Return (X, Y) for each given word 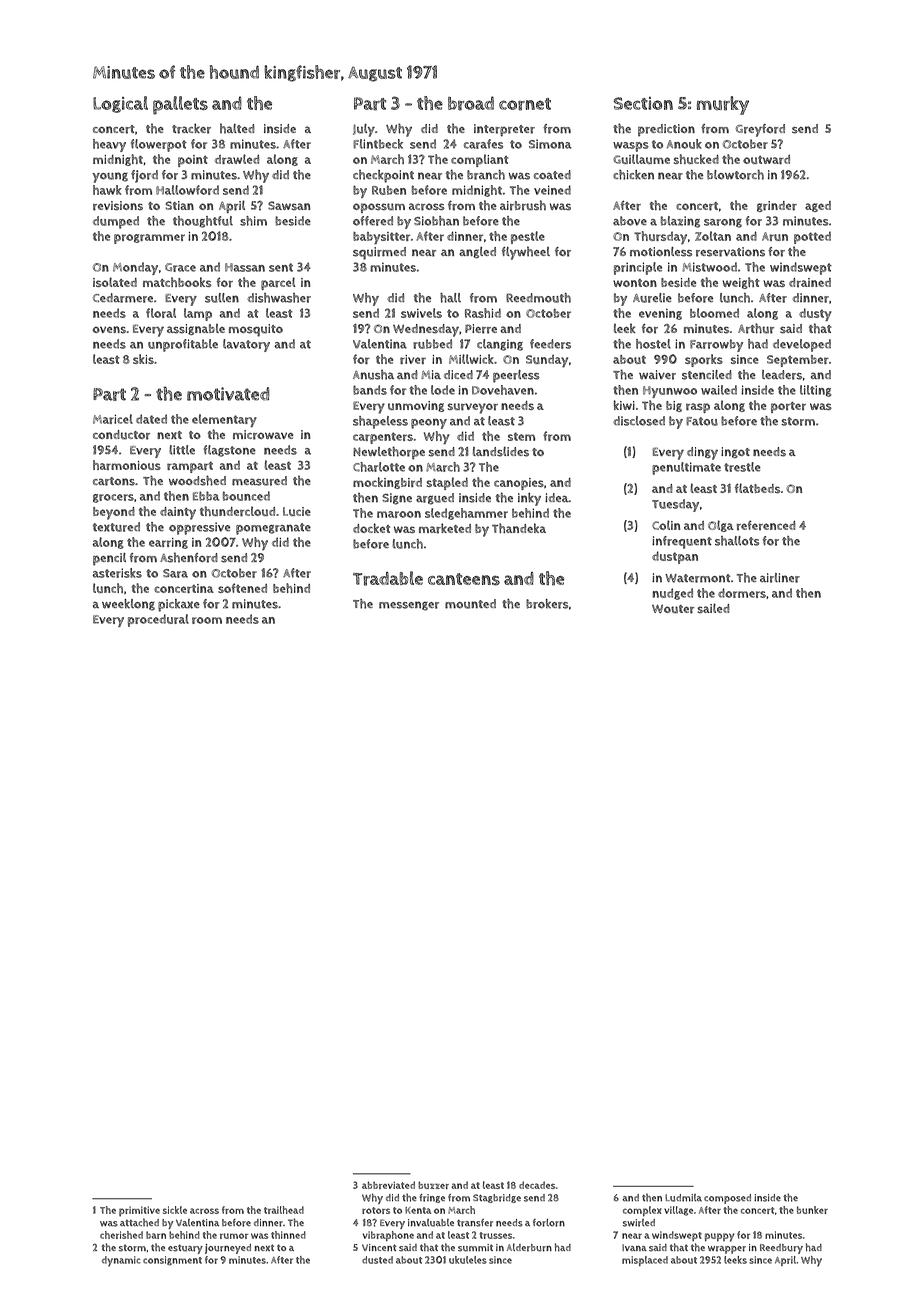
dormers (742, 593)
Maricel (113, 419)
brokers (547, 604)
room (207, 620)
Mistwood (709, 267)
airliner (780, 578)
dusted (377, 1260)
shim (253, 221)
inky (529, 499)
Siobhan (436, 221)
